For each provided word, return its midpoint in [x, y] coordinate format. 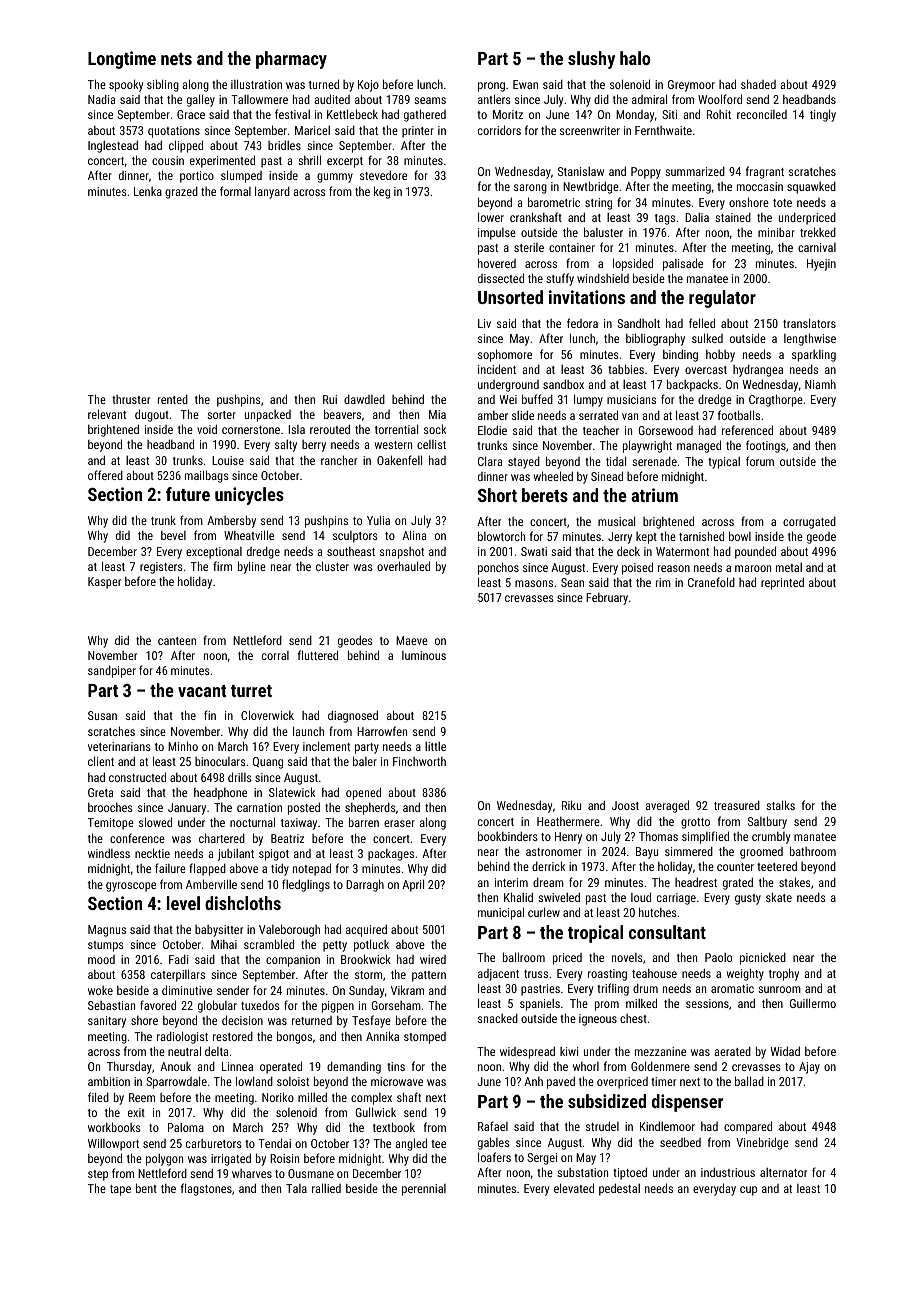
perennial [424, 1190]
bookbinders [508, 836]
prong [491, 87]
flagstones [206, 1189]
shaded [758, 84]
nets [176, 59]
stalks [780, 805]
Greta [100, 792]
